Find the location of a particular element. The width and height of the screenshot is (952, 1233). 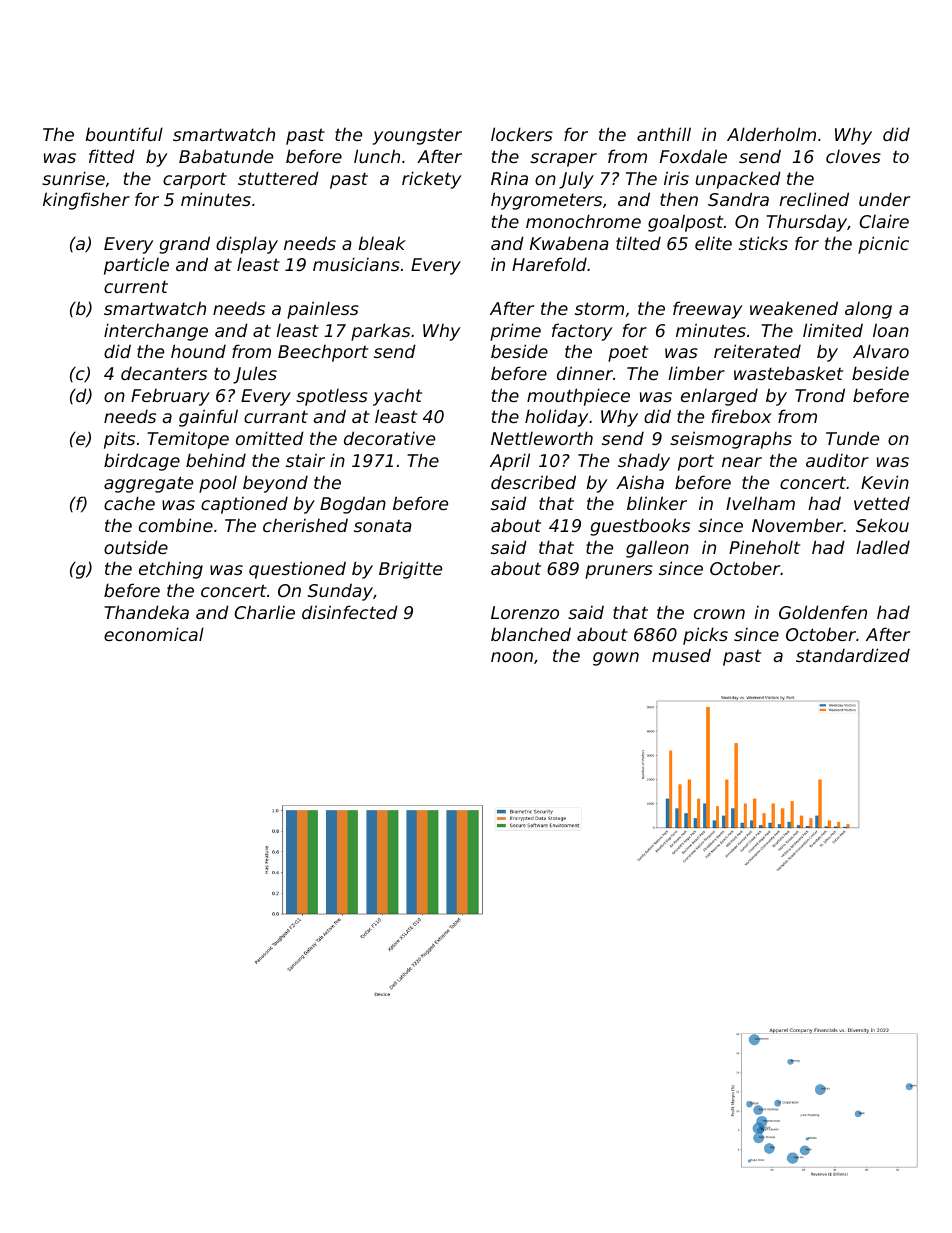

bountiful is located at coordinates (124, 134).
